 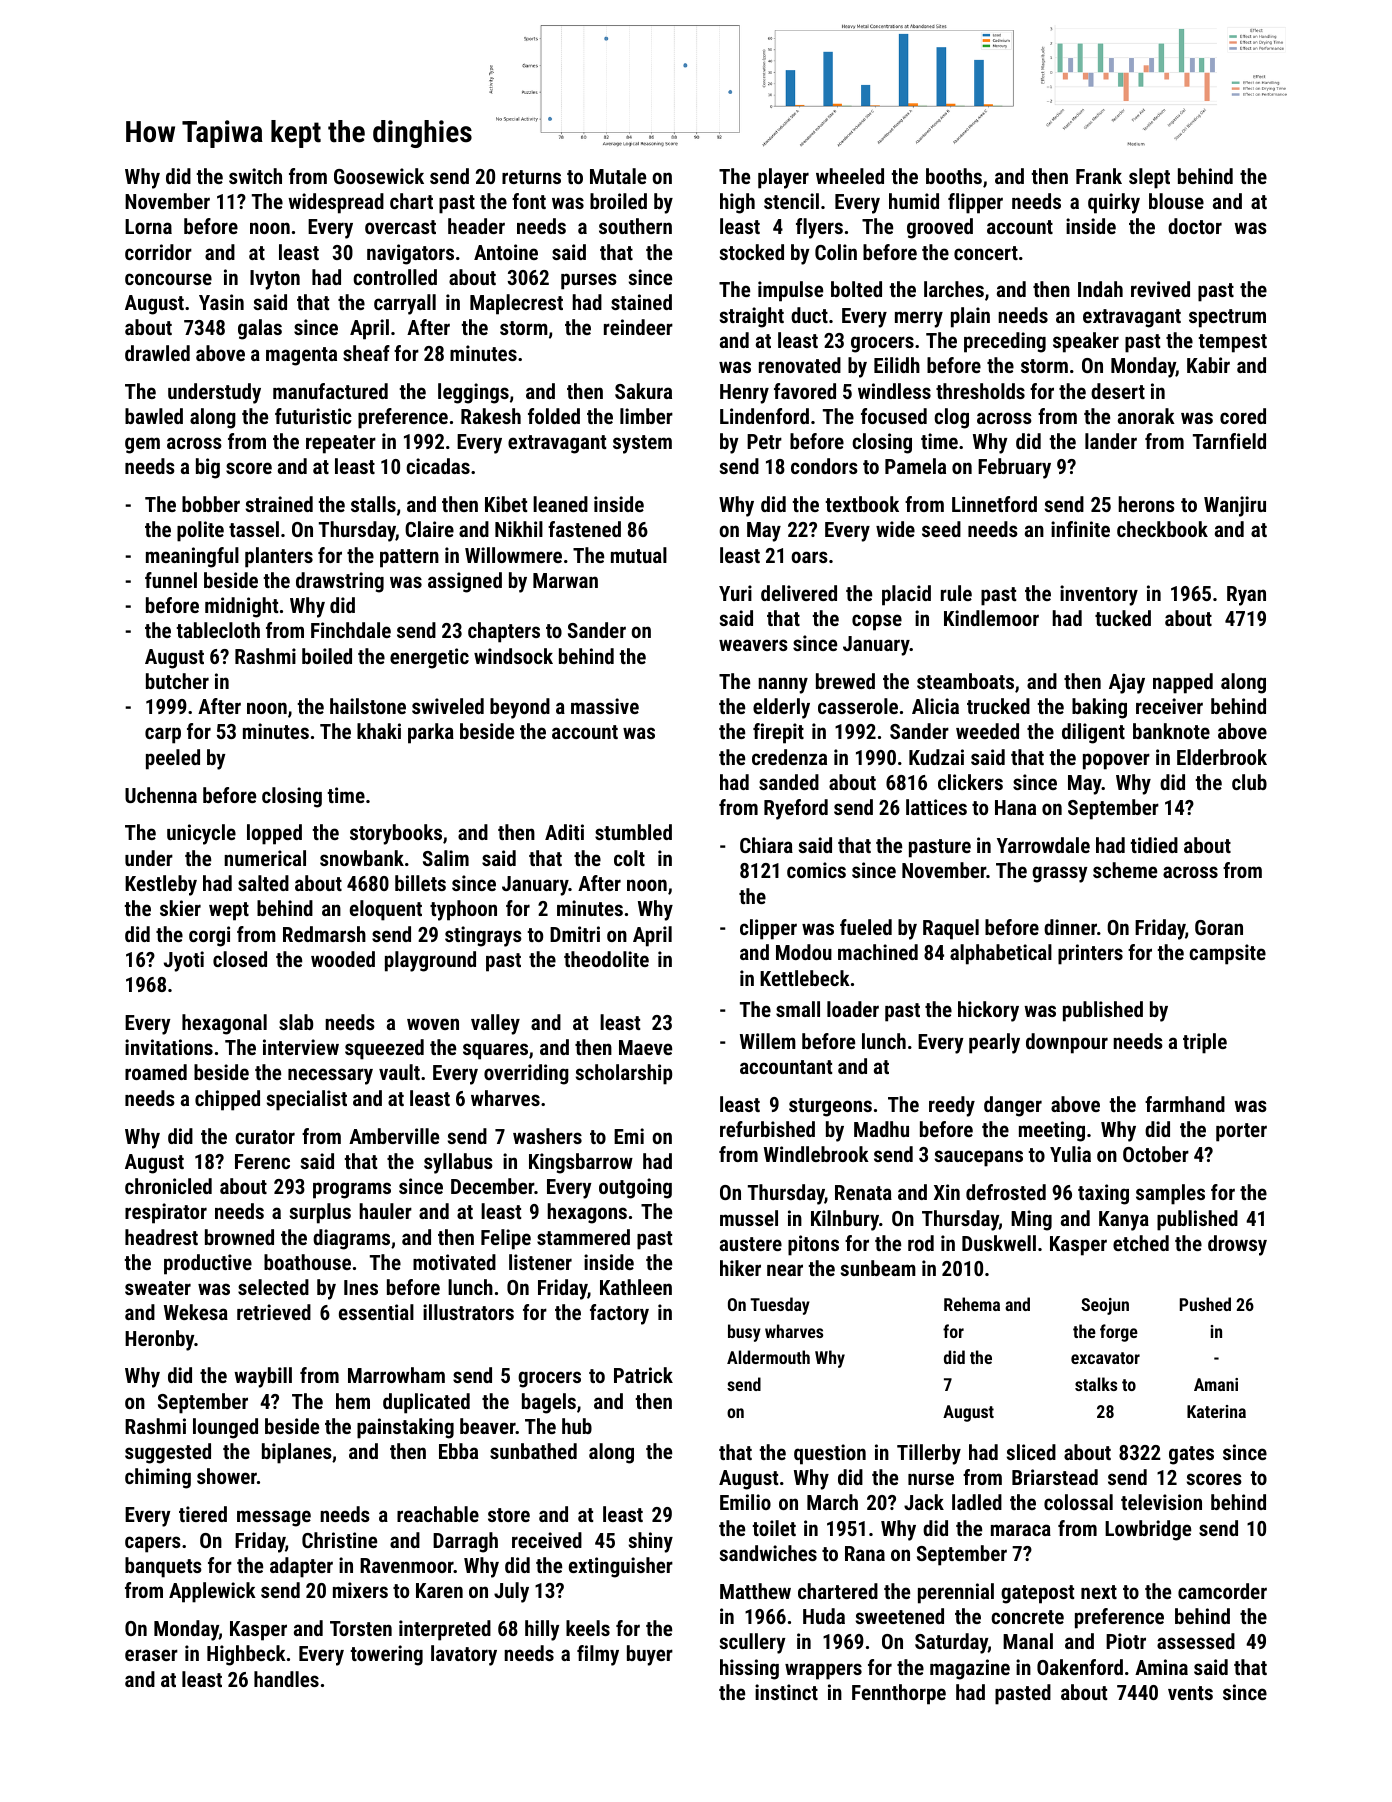 What do you see at coordinates (850, 176) in the screenshot?
I see `wheeled` at bounding box center [850, 176].
